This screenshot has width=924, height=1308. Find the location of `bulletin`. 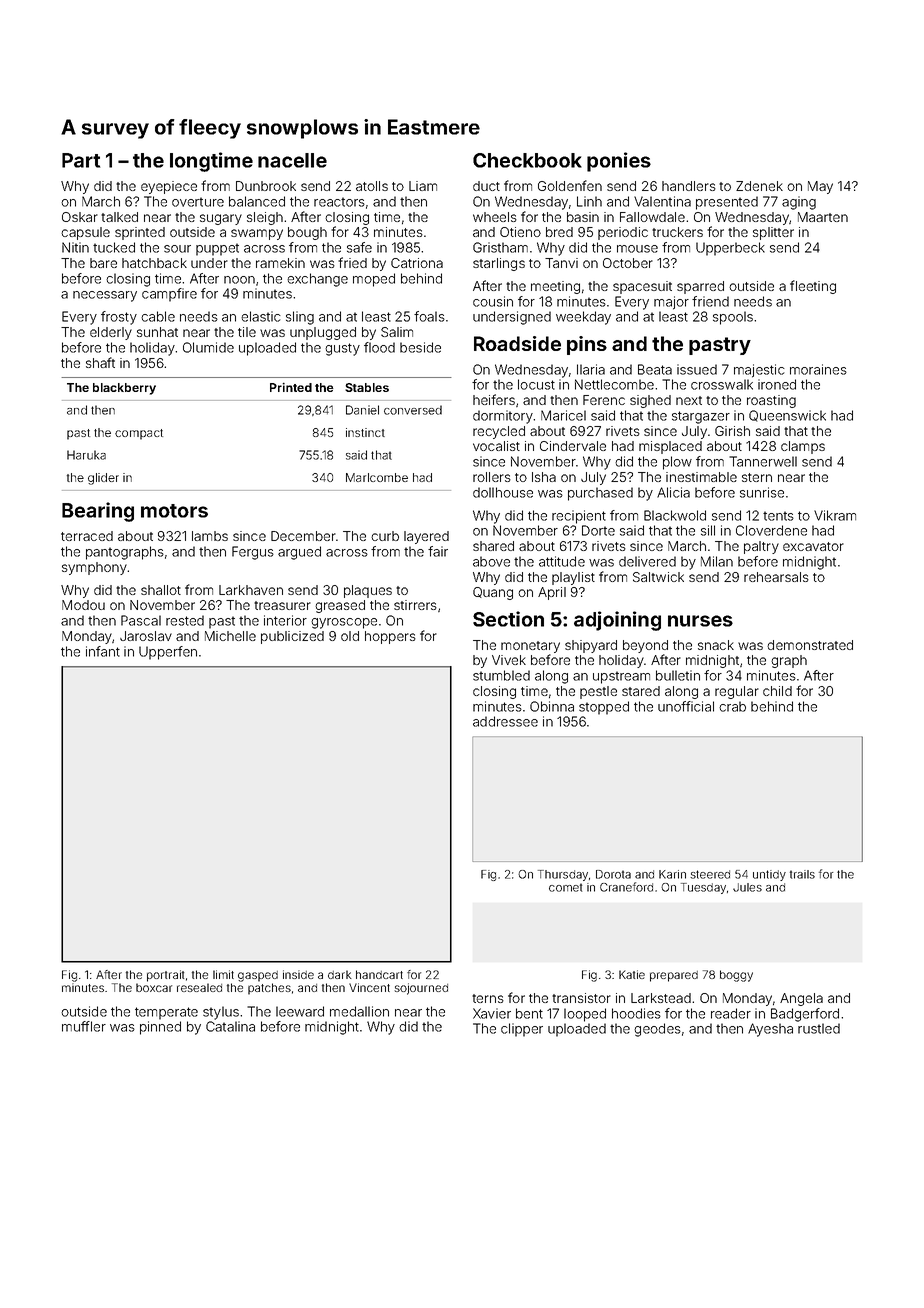

bulletin is located at coordinates (678, 675).
